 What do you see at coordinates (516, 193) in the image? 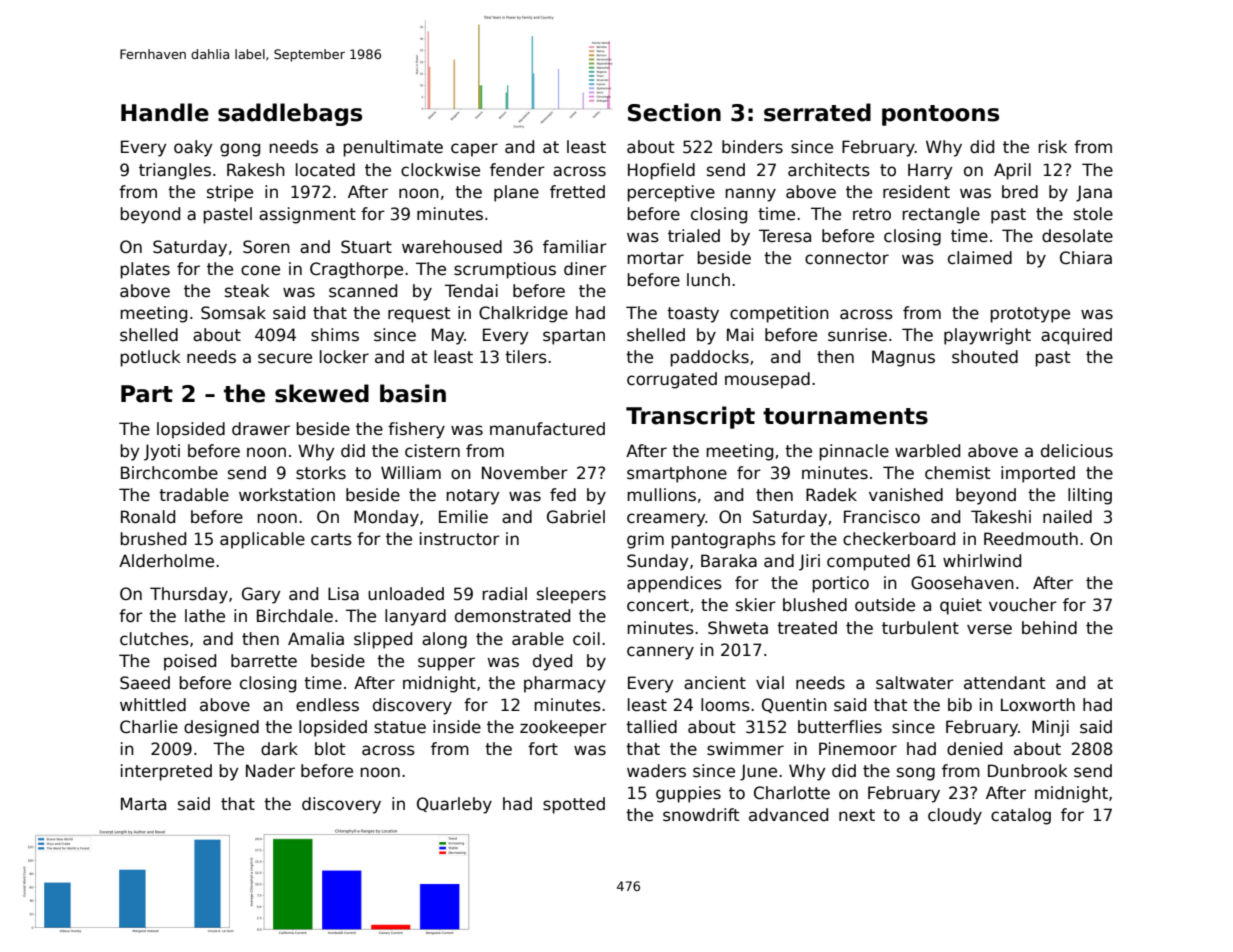
I see `plane` at bounding box center [516, 193].
